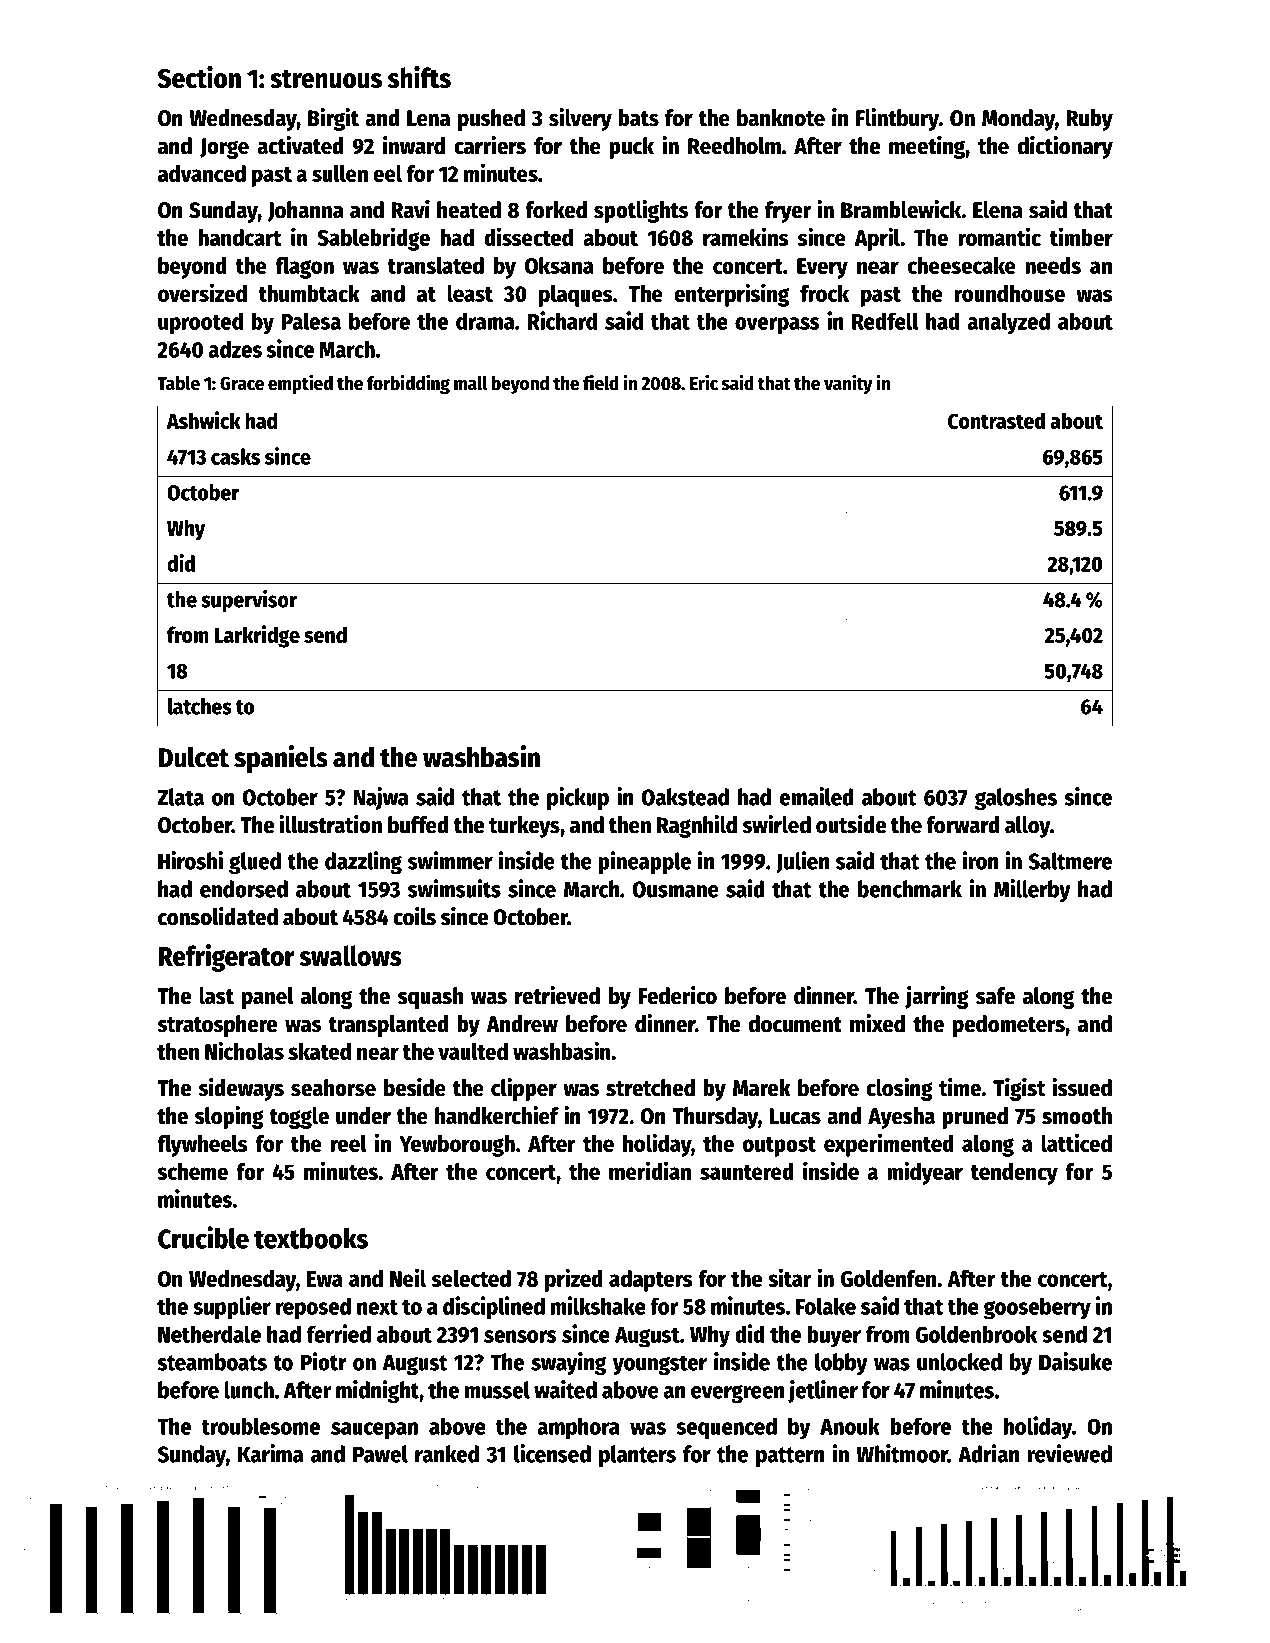 The image size is (1270, 1643). I want to click on swirled, so click(776, 824).
